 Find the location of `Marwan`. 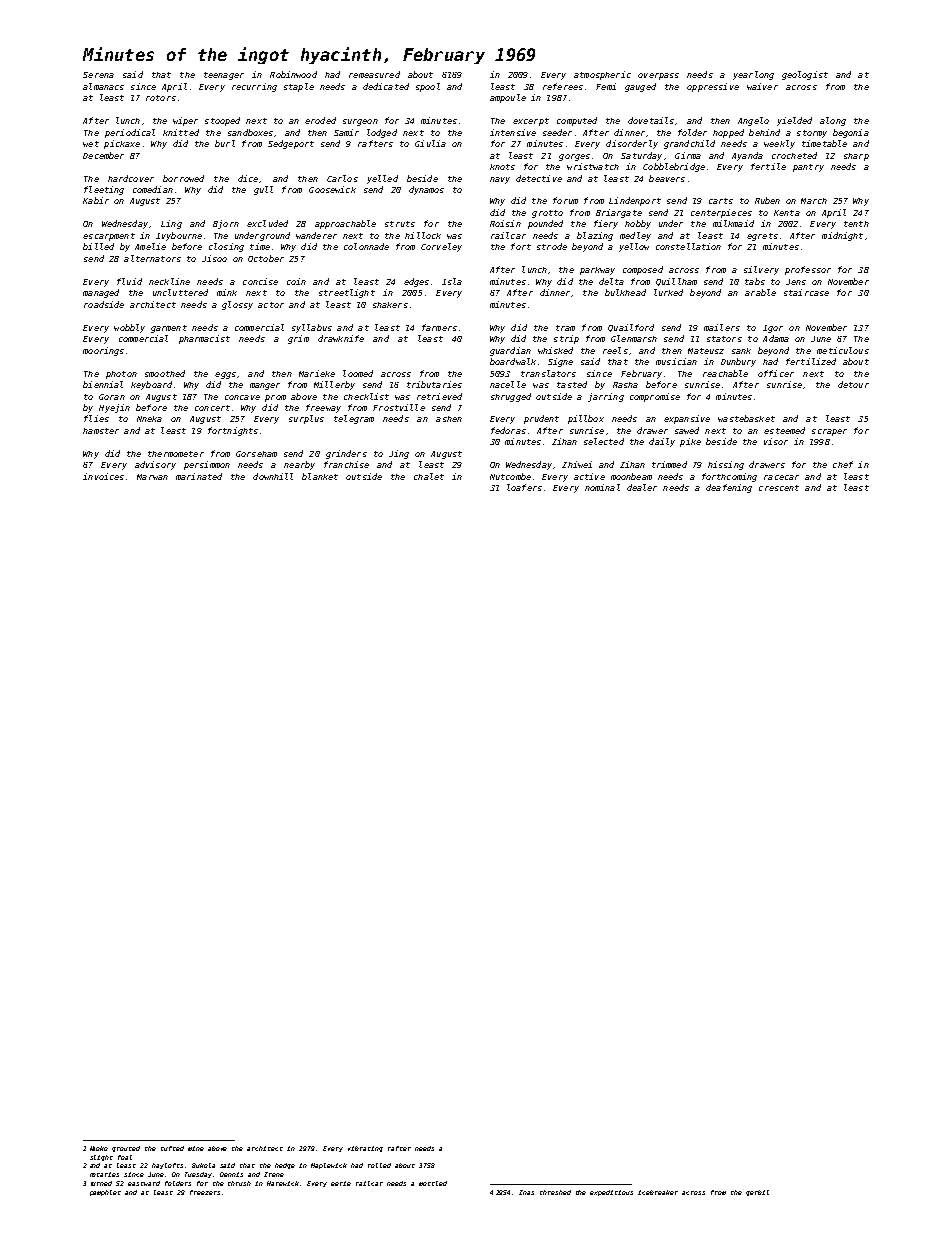

Marwan is located at coordinates (152, 477).
